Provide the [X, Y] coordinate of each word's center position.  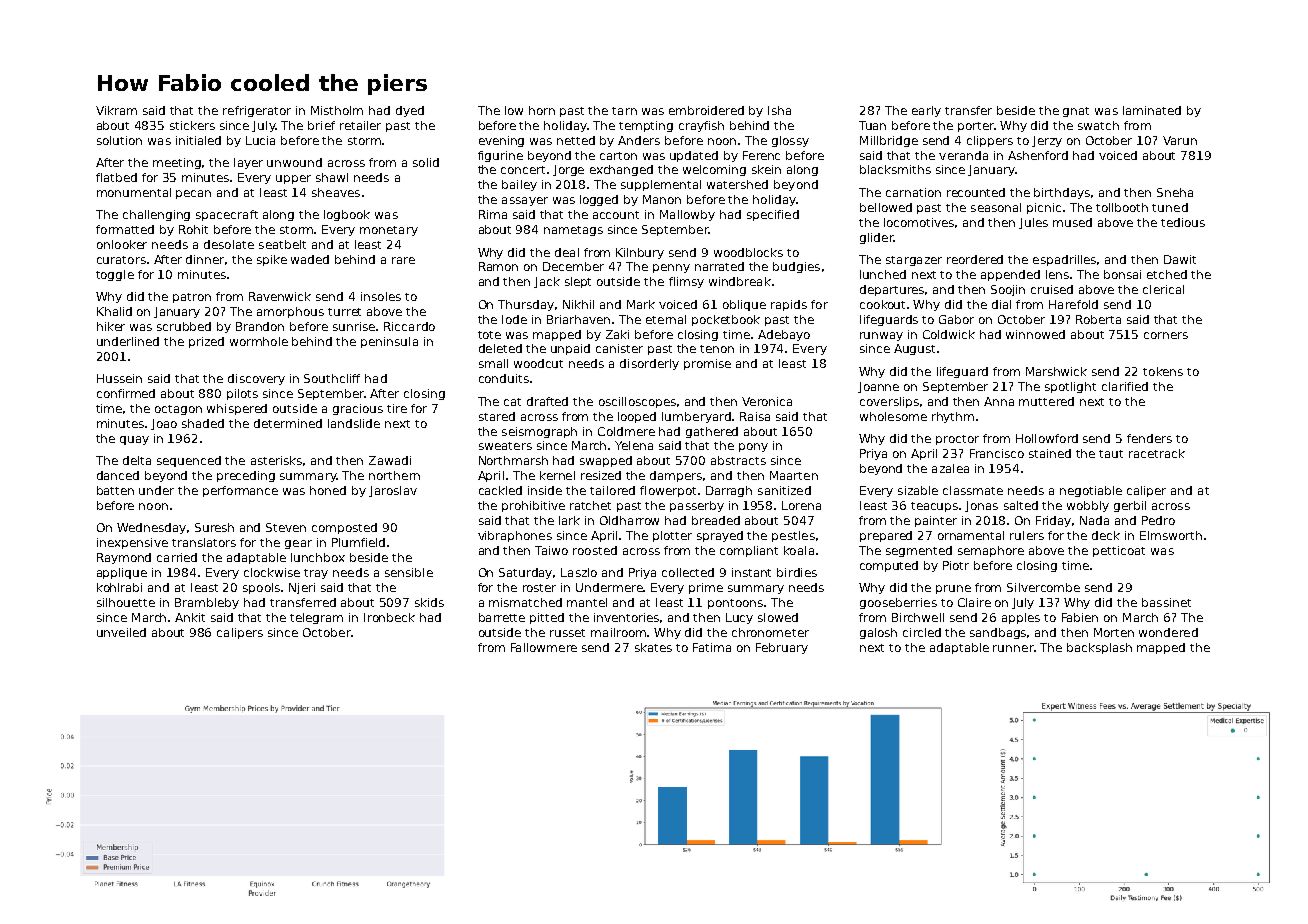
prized [206, 342]
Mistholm [337, 110]
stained [1050, 453]
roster [539, 588]
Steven [286, 527]
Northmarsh [513, 460]
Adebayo [784, 335]
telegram [316, 618]
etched [1167, 274]
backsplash [1099, 648]
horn [542, 110]
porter [976, 127]
